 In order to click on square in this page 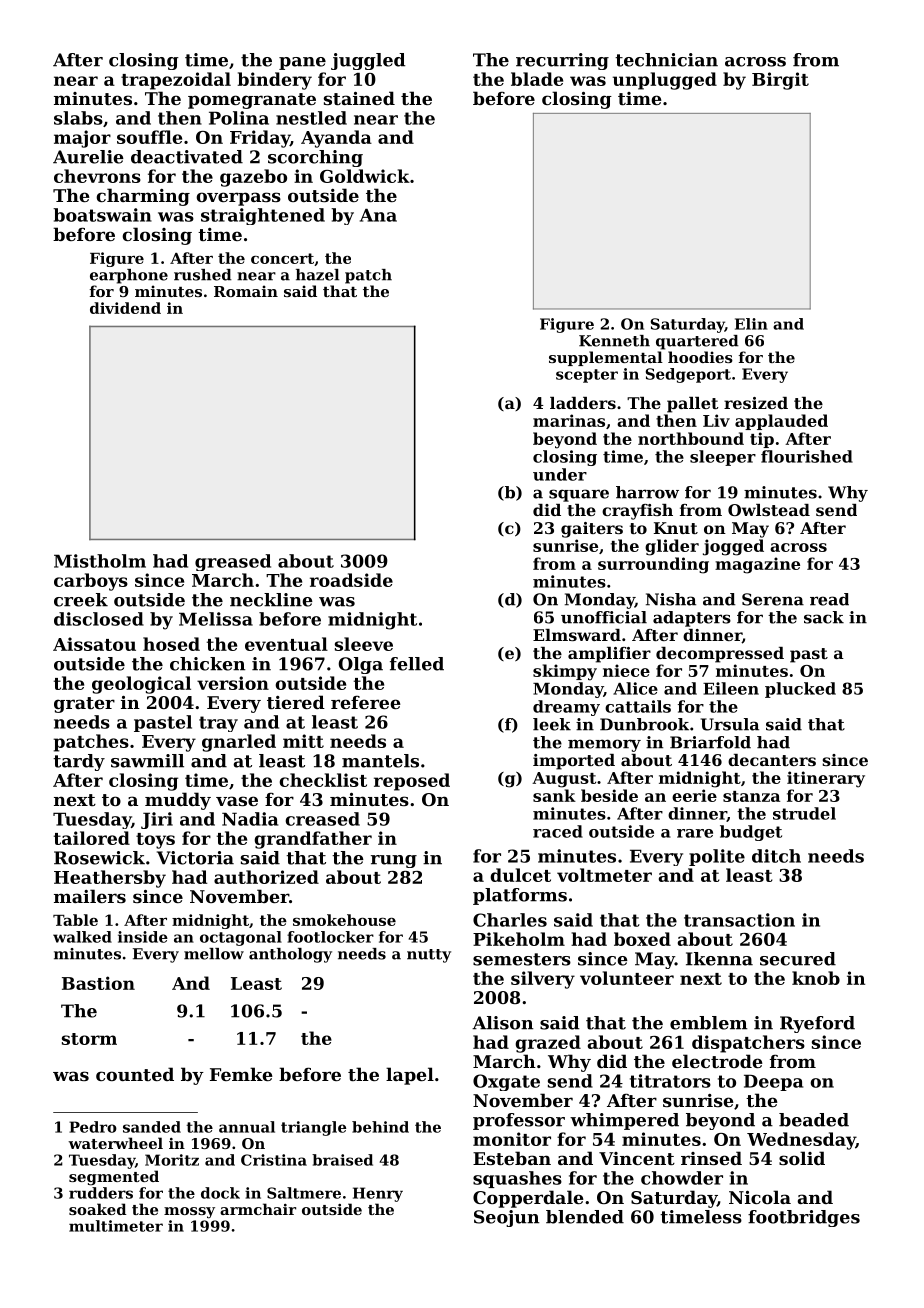, I will do `click(579, 495)`.
